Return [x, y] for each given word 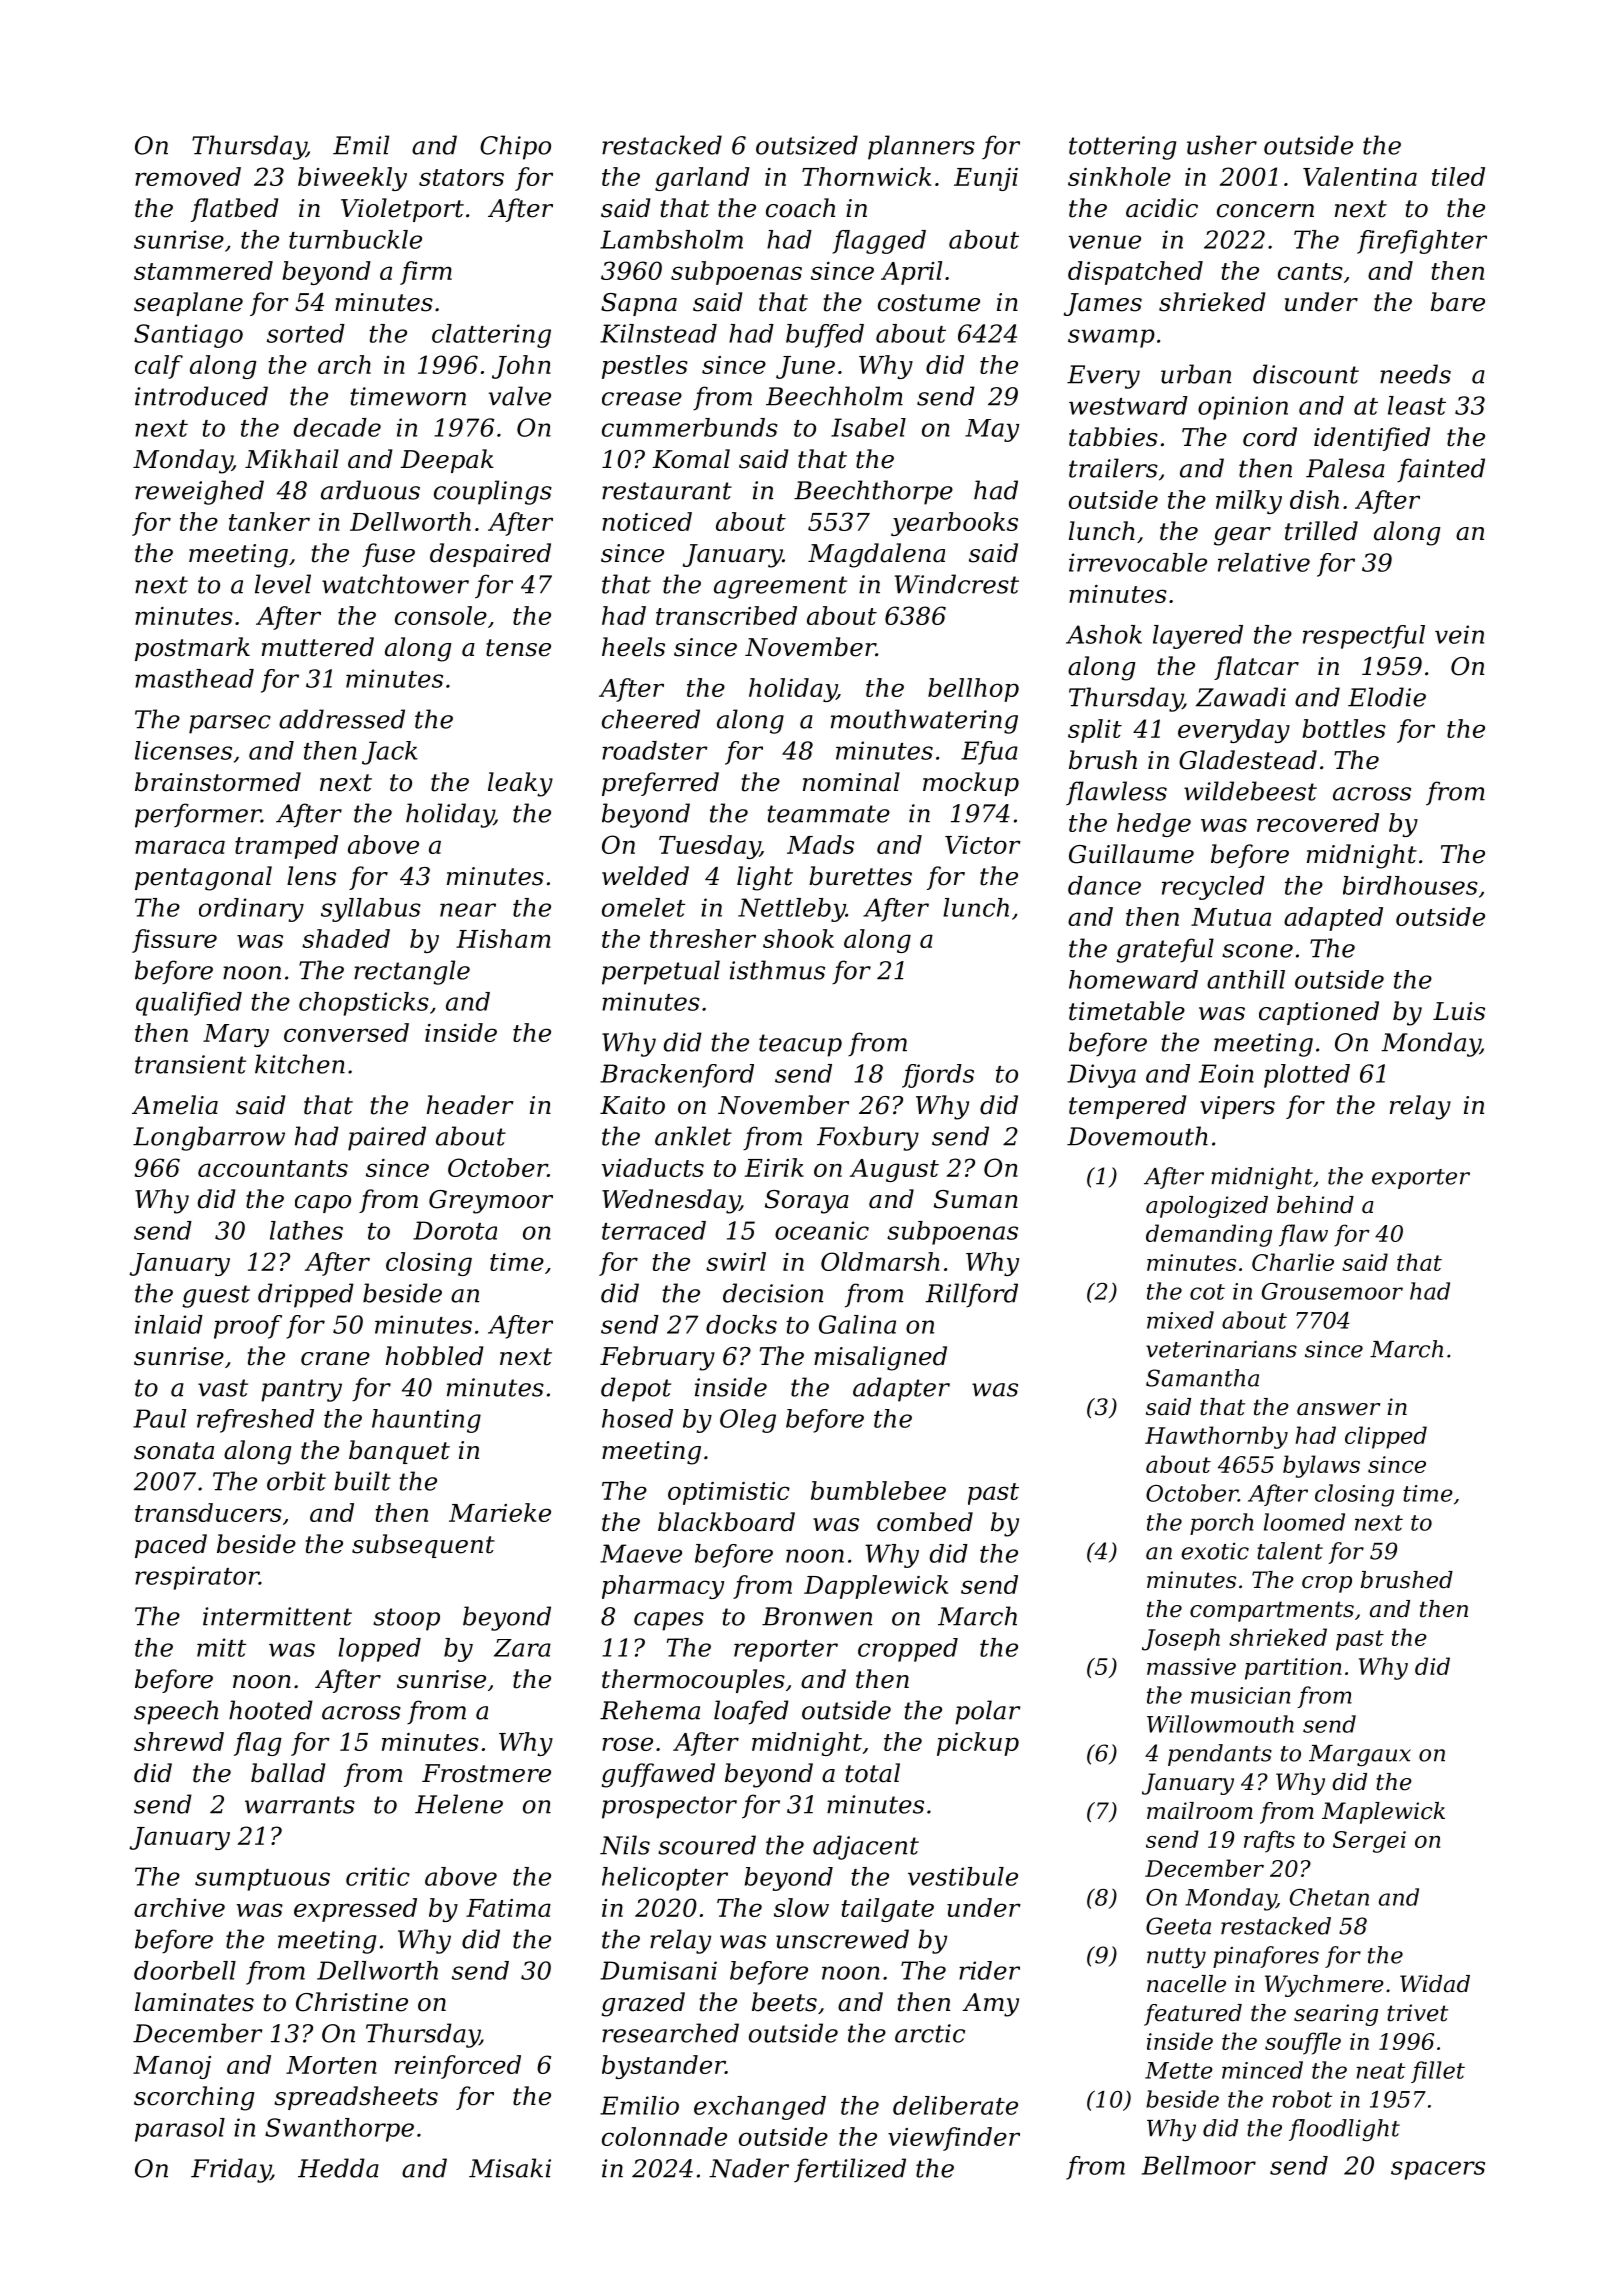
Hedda [338, 2168]
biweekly [352, 179]
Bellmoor [1199, 2165]
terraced [654, 1230]
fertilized [850, 2170]
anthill [1246, 979]
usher [1222, 145]
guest [216, 1296]
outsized [807, 145]
